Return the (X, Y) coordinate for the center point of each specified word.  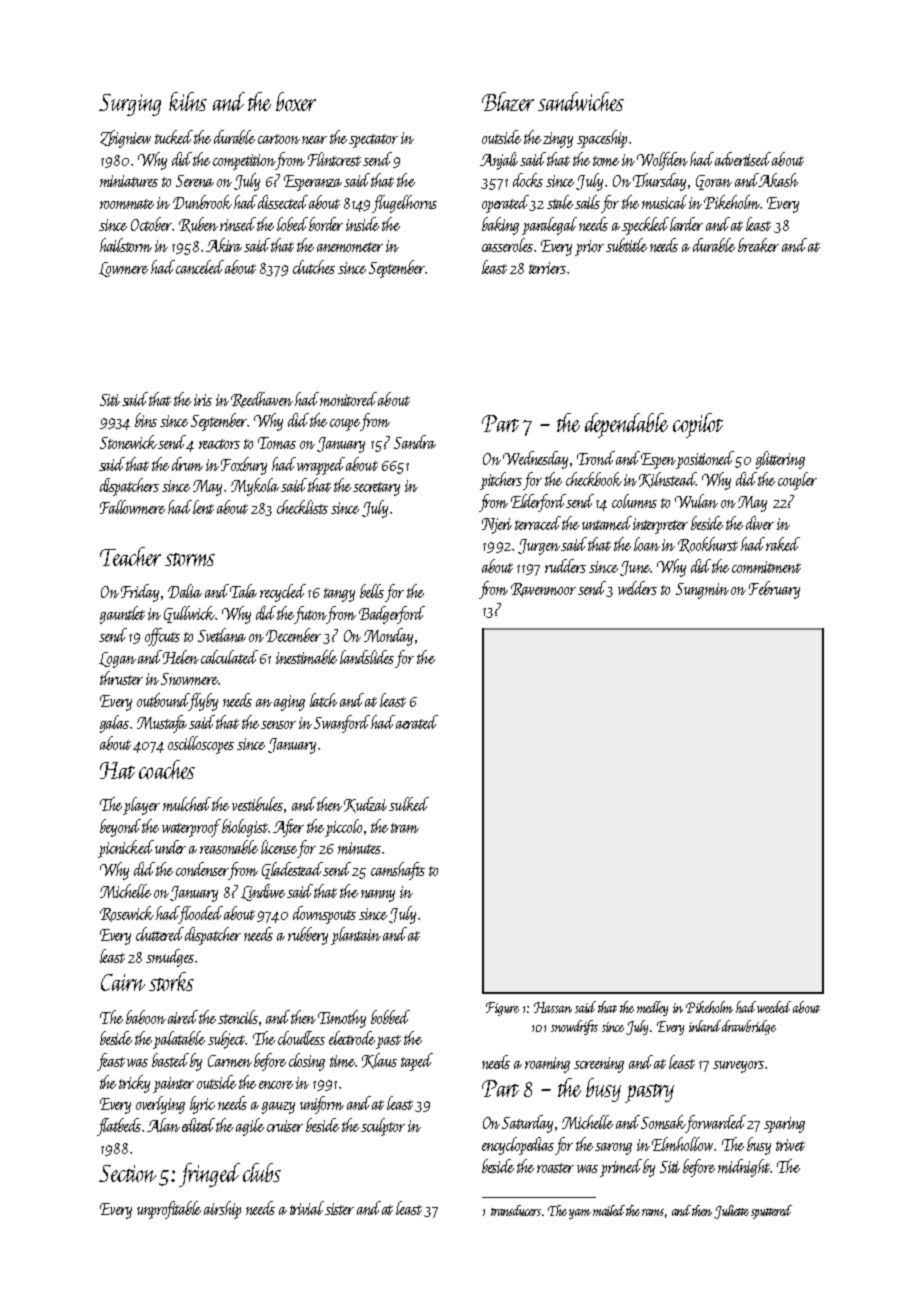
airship (222, 1210)
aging (289, 703)
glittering (780, 460)
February (774, 590)
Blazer (508, 101)
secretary (376, 489)
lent (203, 507)
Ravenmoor (543, 590)
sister (339, 1209)
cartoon (279, 139)
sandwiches (581, 101)
